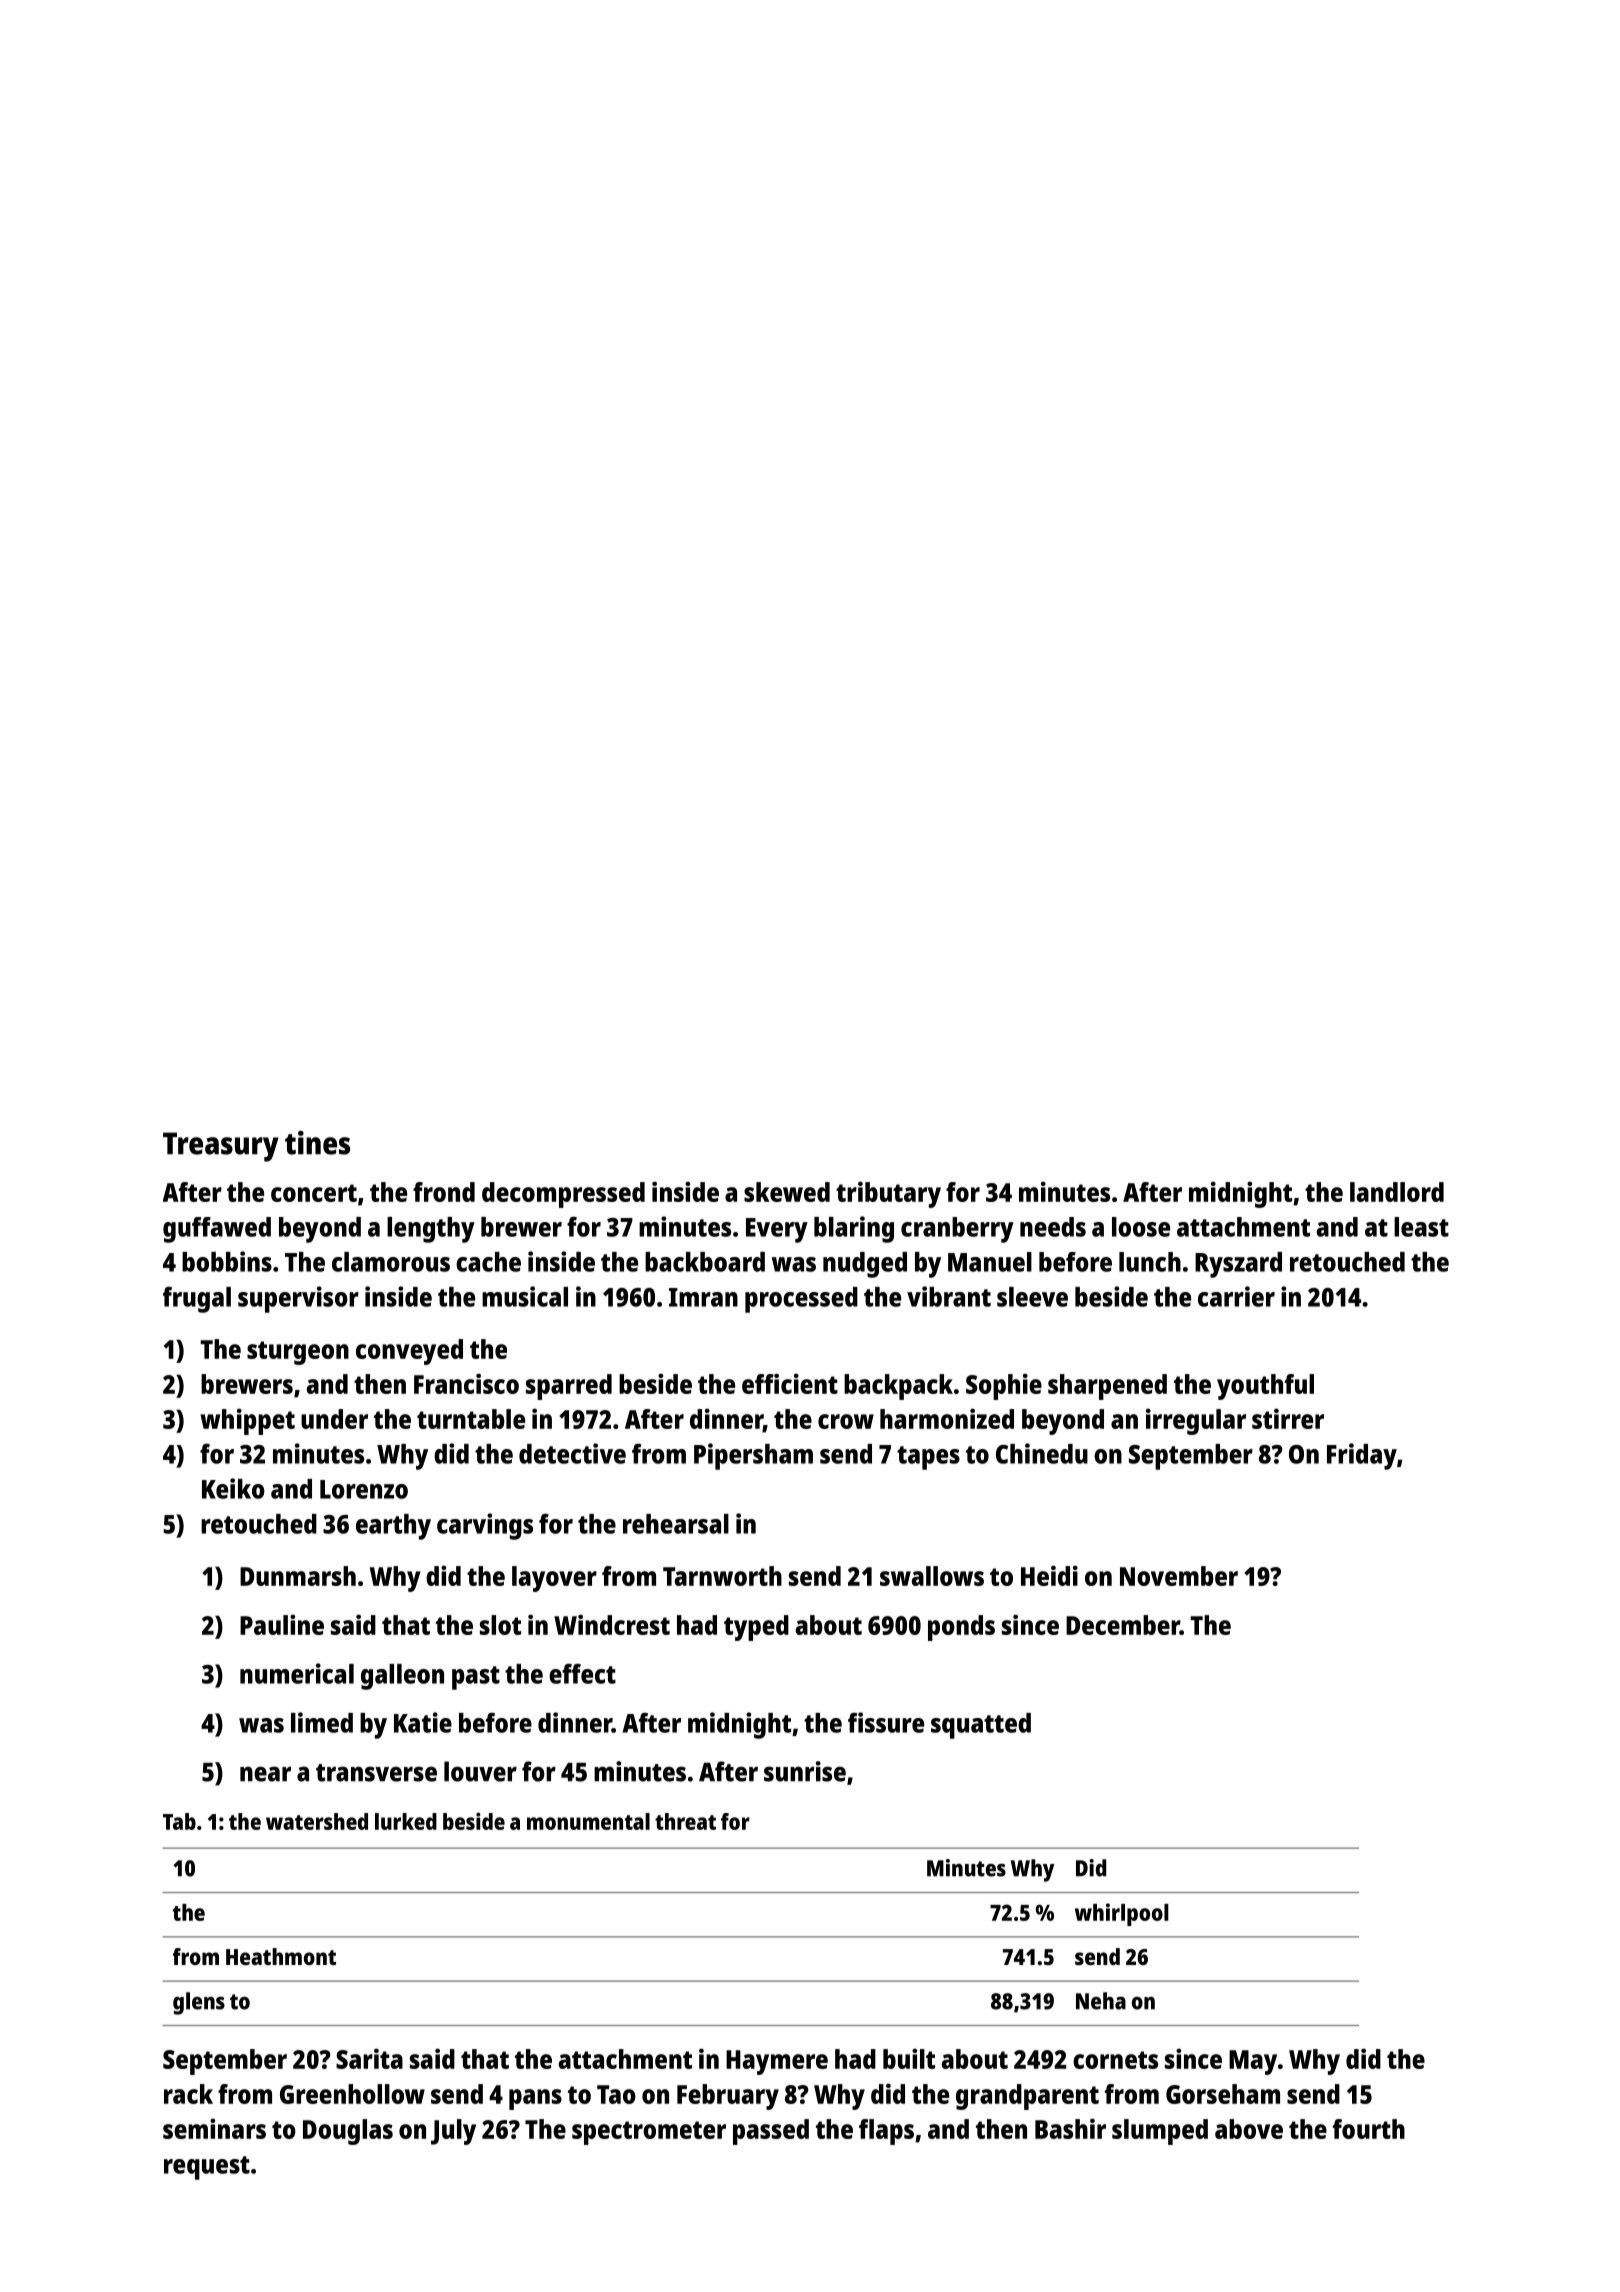  I want to click on May, so click(1253, 2062).
